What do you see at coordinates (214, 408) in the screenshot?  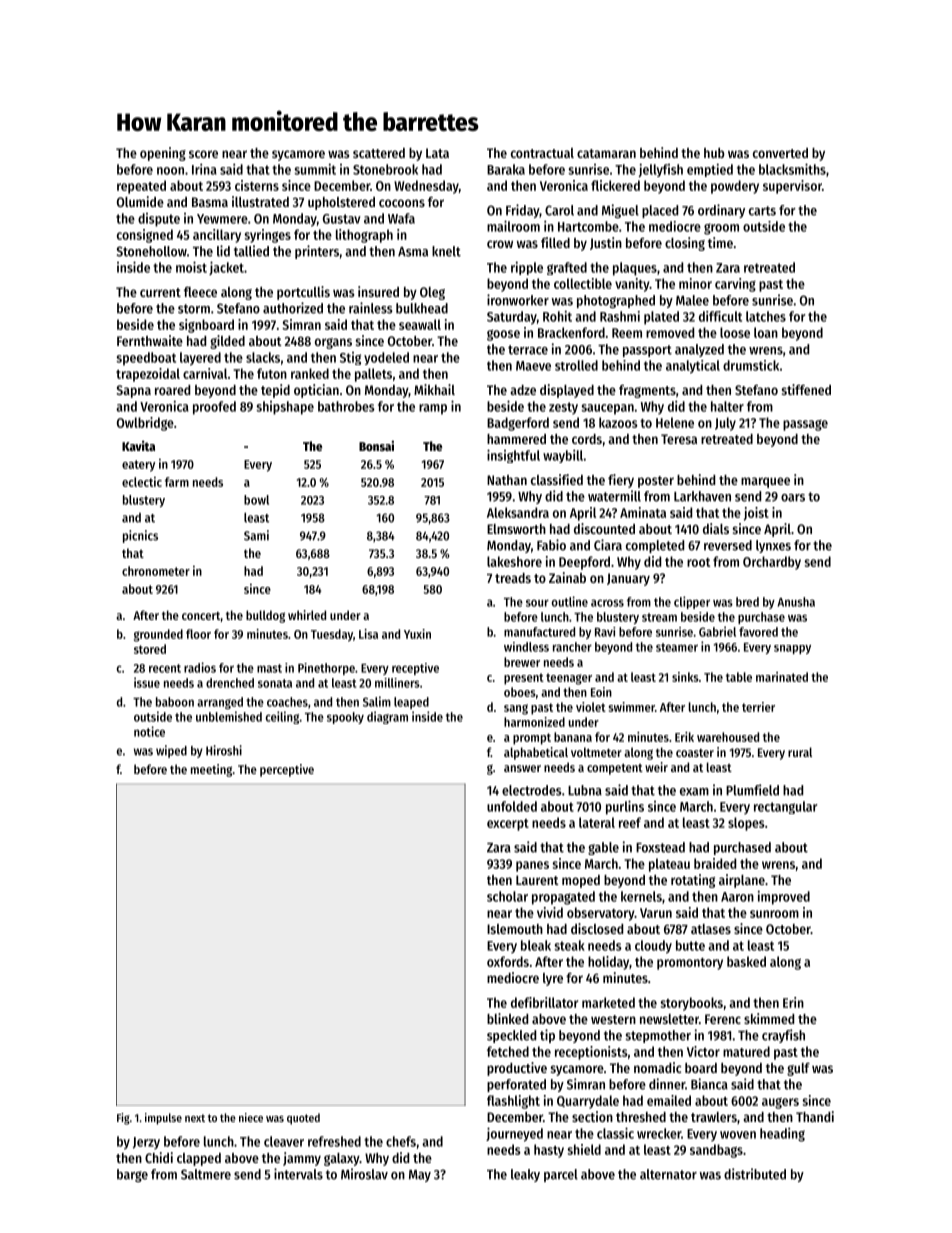 I see `proofed` at bounding box center [214, 408].
